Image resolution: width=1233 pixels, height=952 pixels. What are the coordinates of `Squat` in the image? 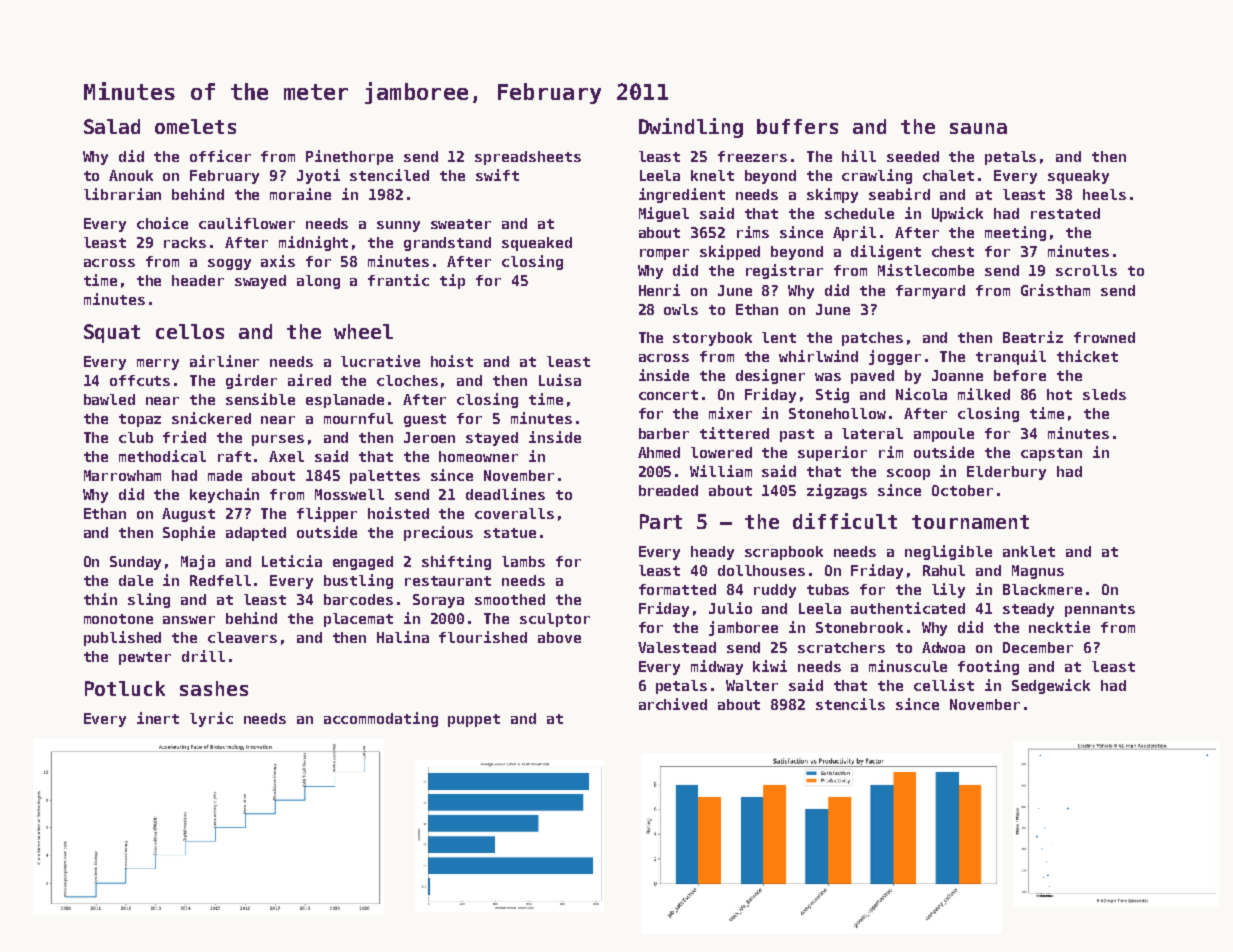 It's located at (112, 333).
